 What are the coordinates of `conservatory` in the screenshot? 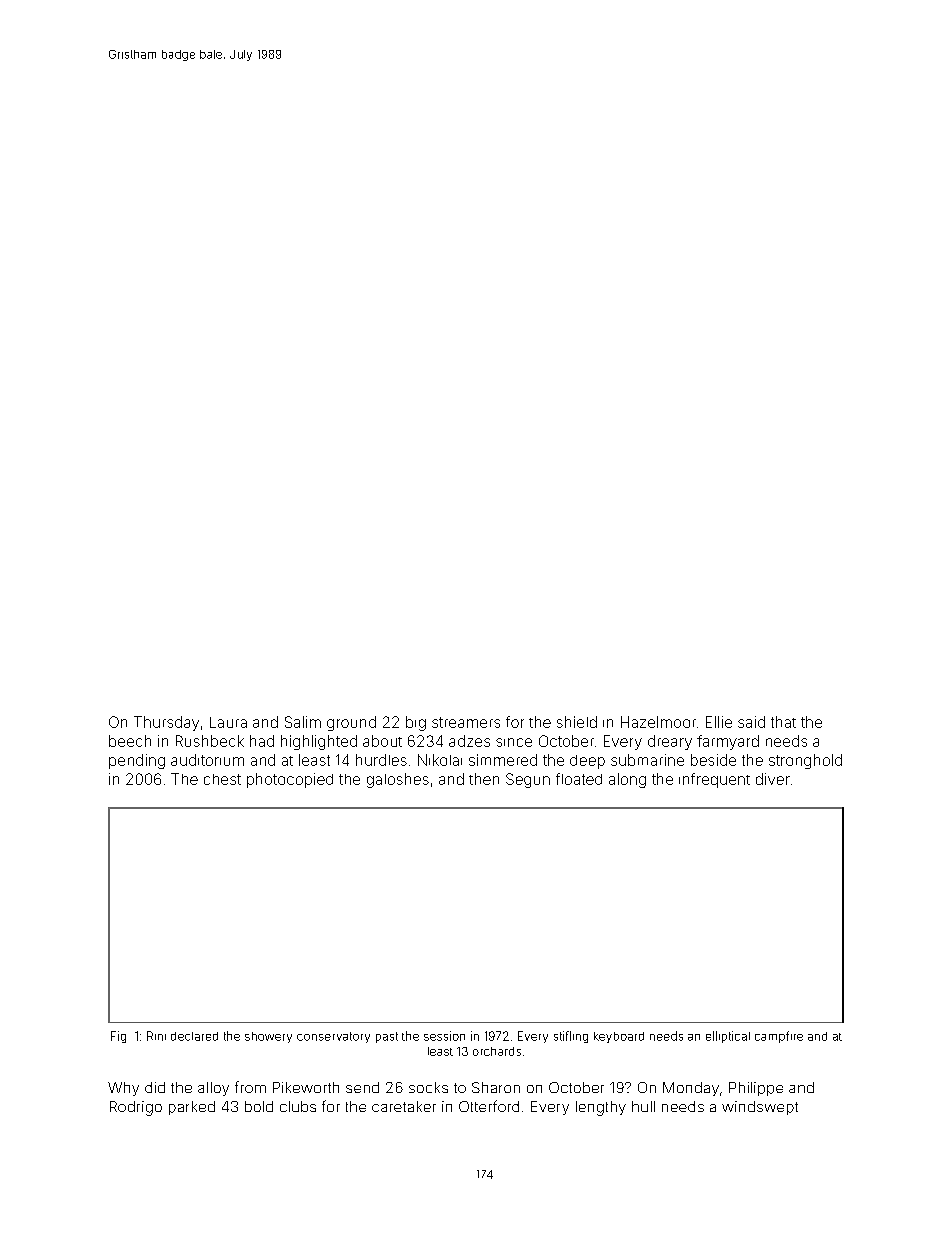 It's located at (333, 1037).
